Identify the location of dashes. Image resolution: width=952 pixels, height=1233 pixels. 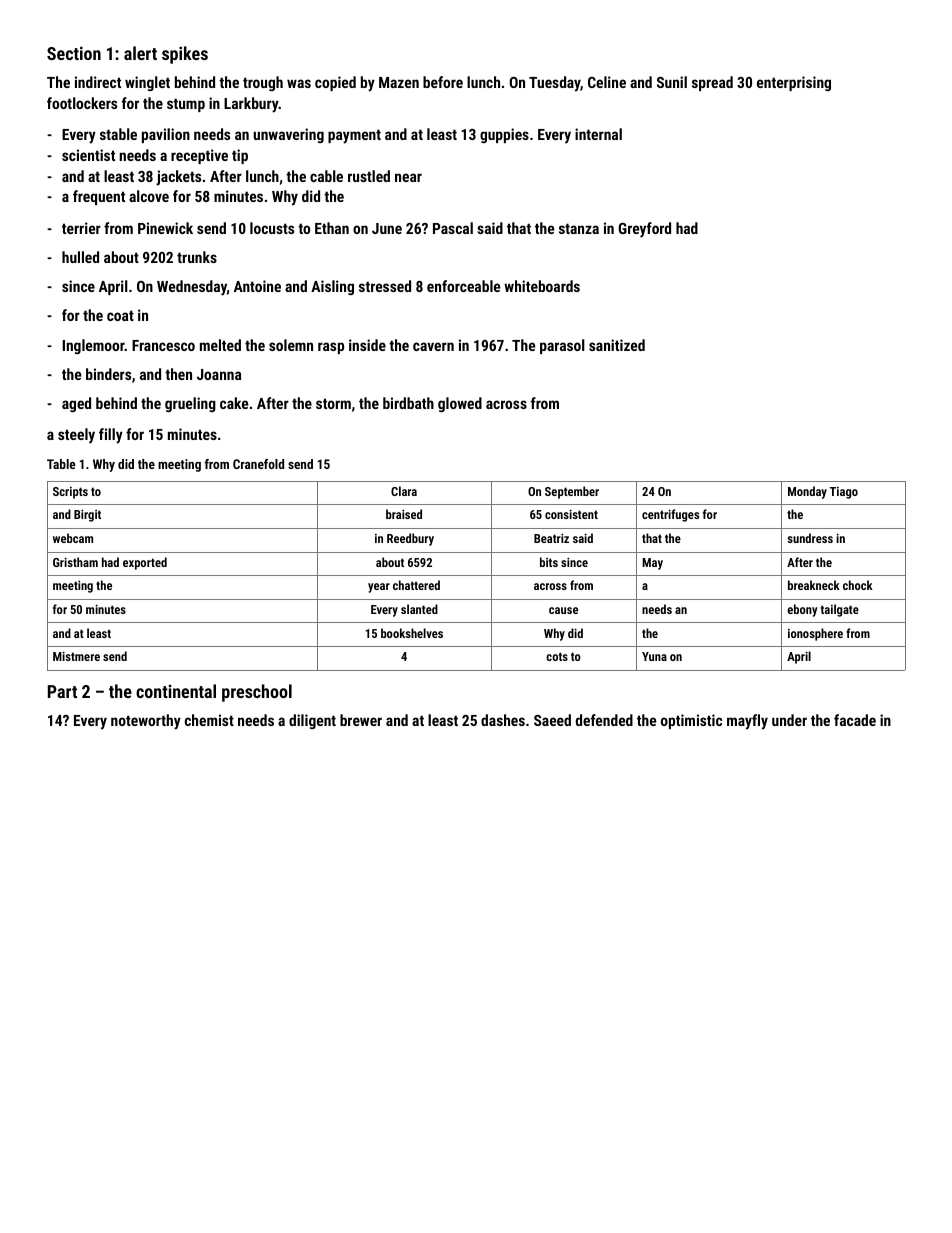
(503, 720).
